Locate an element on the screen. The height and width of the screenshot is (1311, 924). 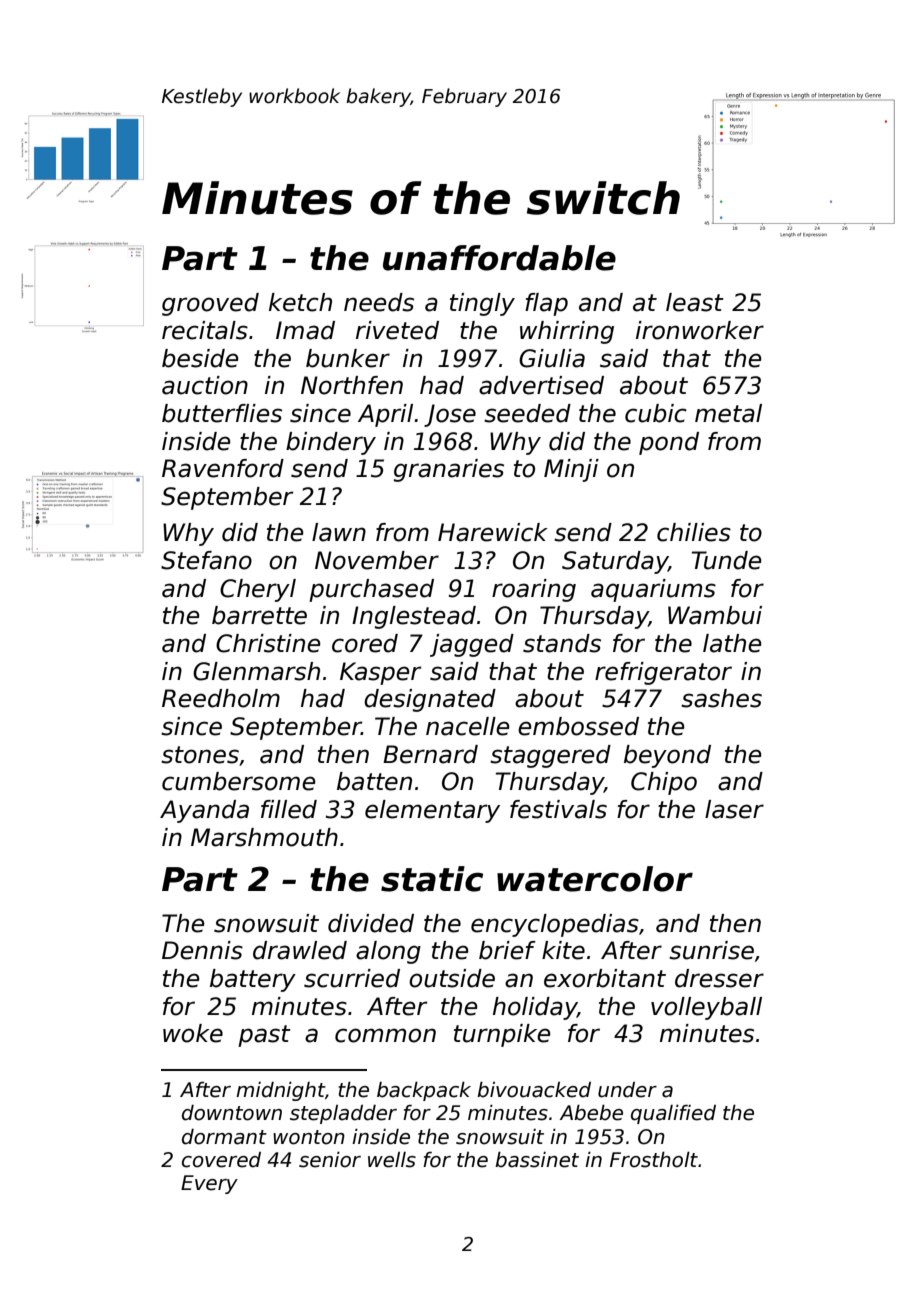
laser is located at coordinates (734, 809).
